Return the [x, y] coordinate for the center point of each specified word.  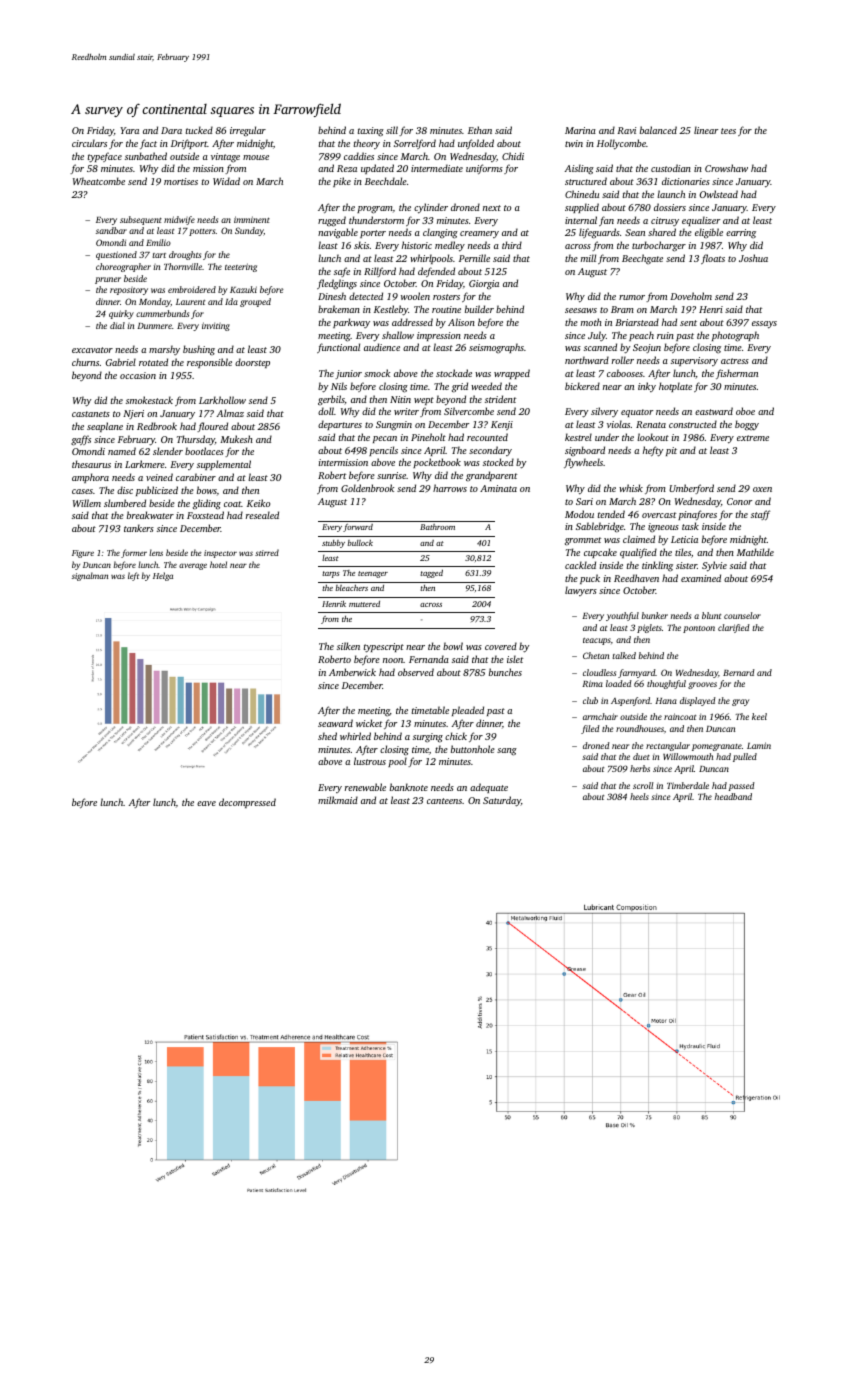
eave [206, 803]
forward [358, 528]
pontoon [699, 629]
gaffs [81, 440]
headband [733, 796]
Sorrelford [415, 144]
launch [671, 194]
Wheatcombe [99, 181]
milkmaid [338, 800]
